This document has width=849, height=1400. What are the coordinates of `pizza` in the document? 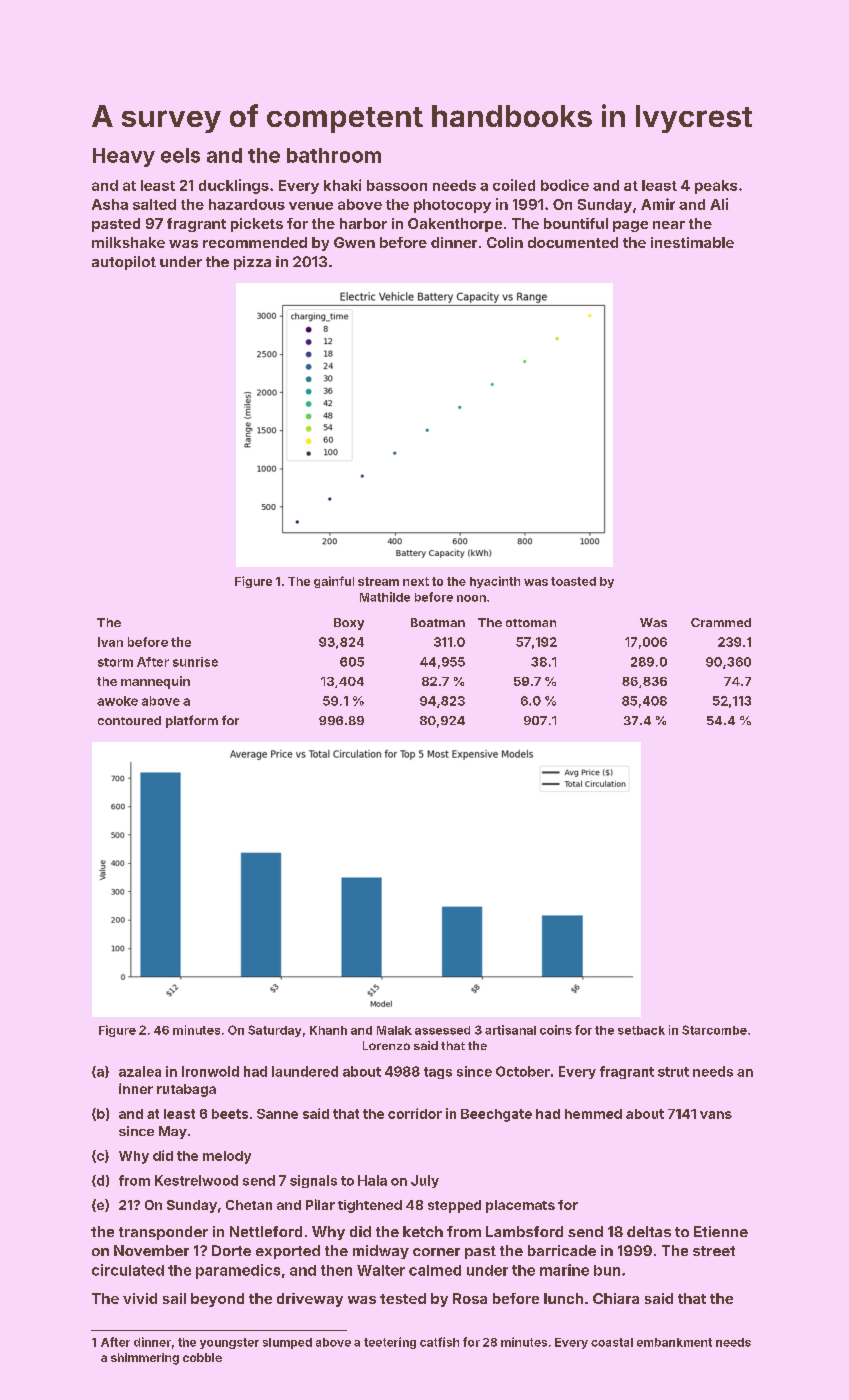 It's located at (252, 263).
